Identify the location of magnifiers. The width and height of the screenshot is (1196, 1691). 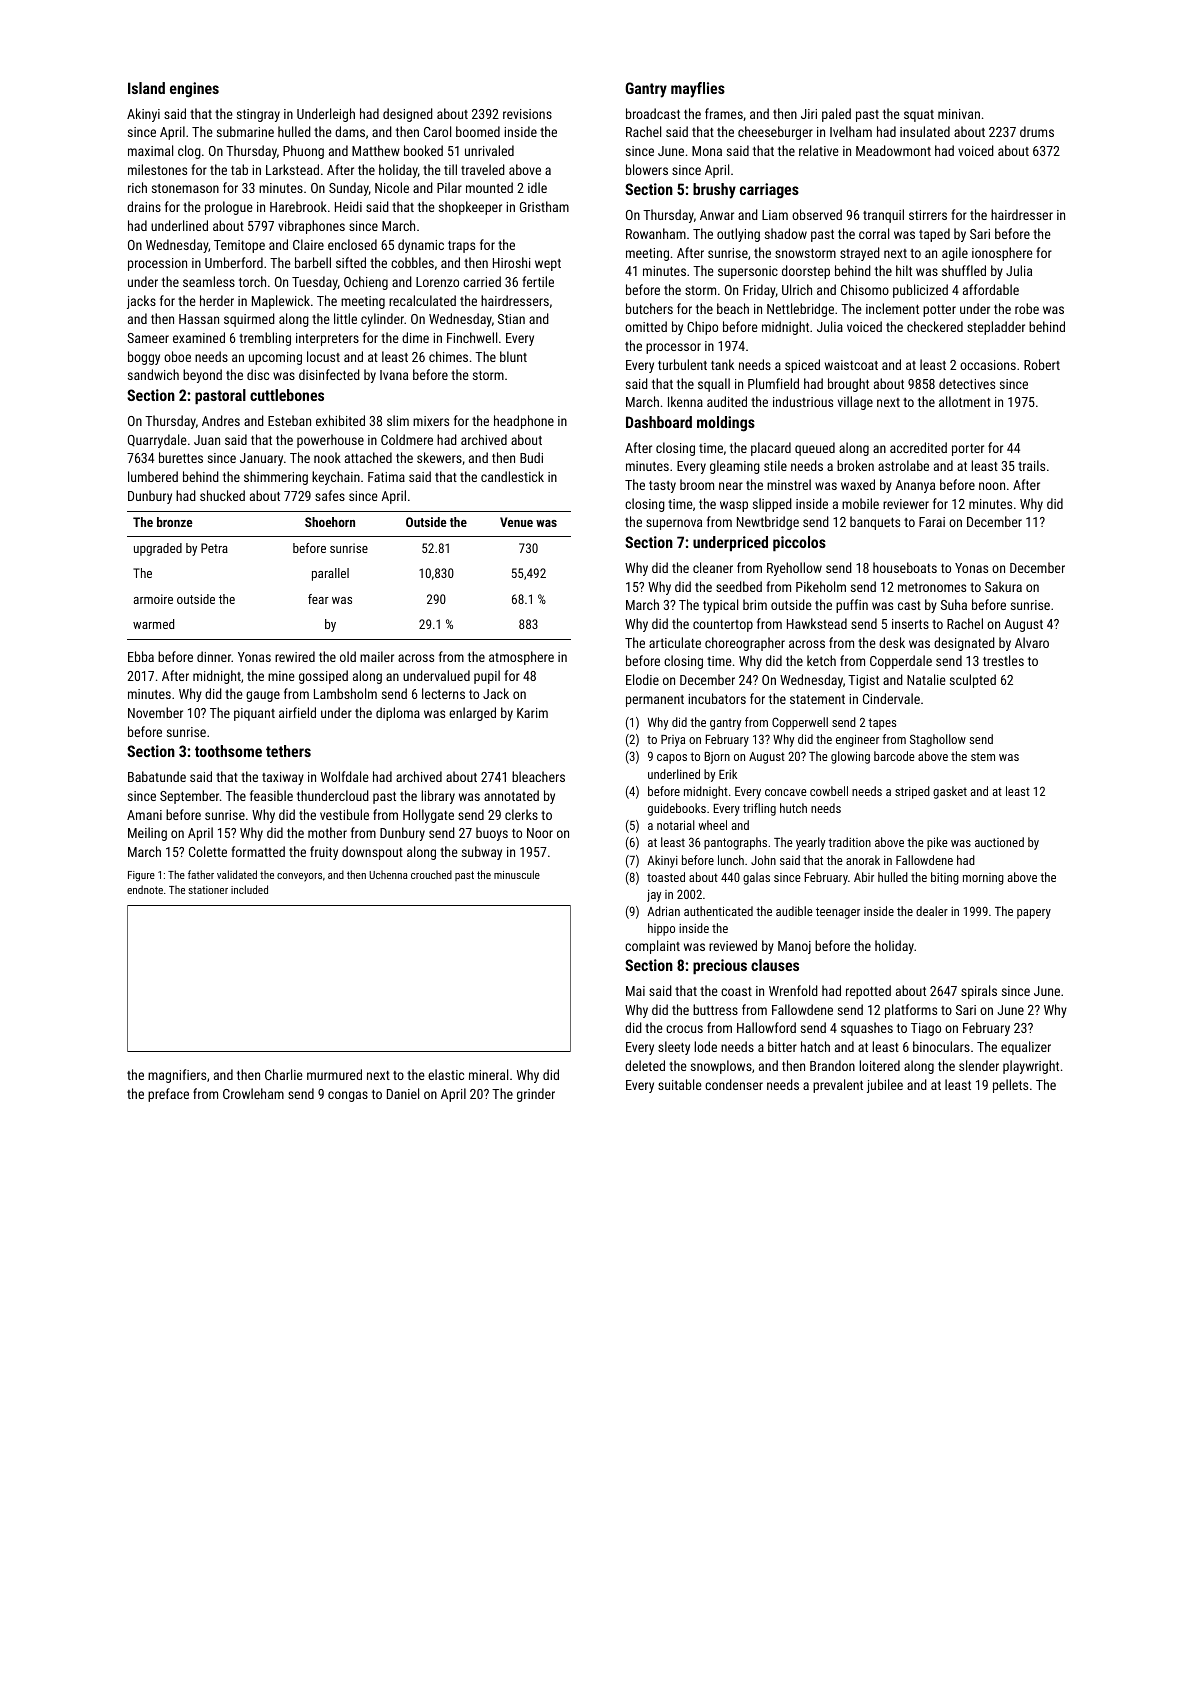
(177, 1076).
